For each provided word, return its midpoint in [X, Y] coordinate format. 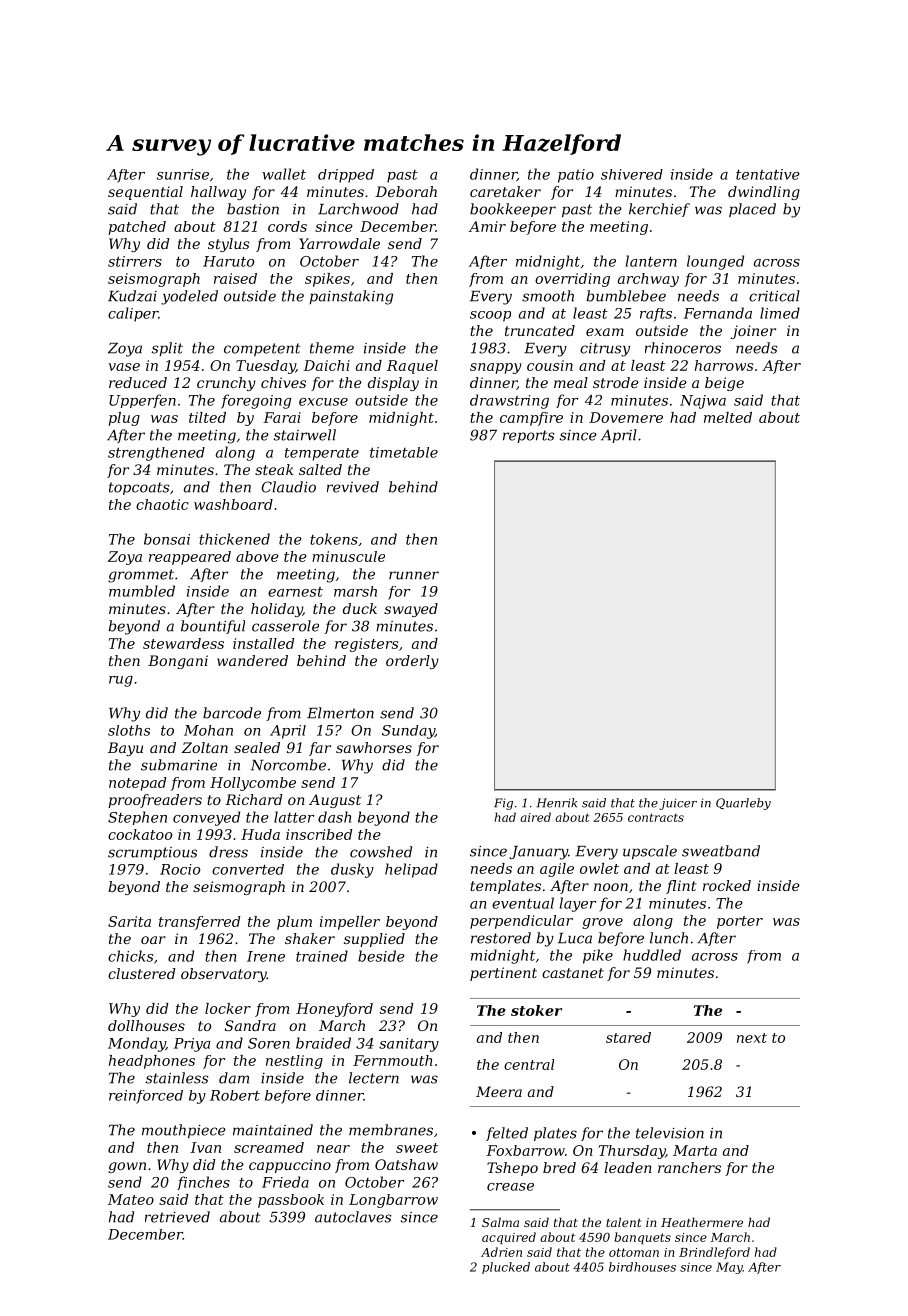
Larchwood [358, 209]
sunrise [183, 174]
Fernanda [718, 313]
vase [124, 367]
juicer [678, 804]
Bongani [178, 662]
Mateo [131, 1199]
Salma [500, 1222]
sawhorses [374, 747]
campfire [531, 419]
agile [557, 870]
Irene [266, 956]
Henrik [557, 803]
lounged [715, 262]
